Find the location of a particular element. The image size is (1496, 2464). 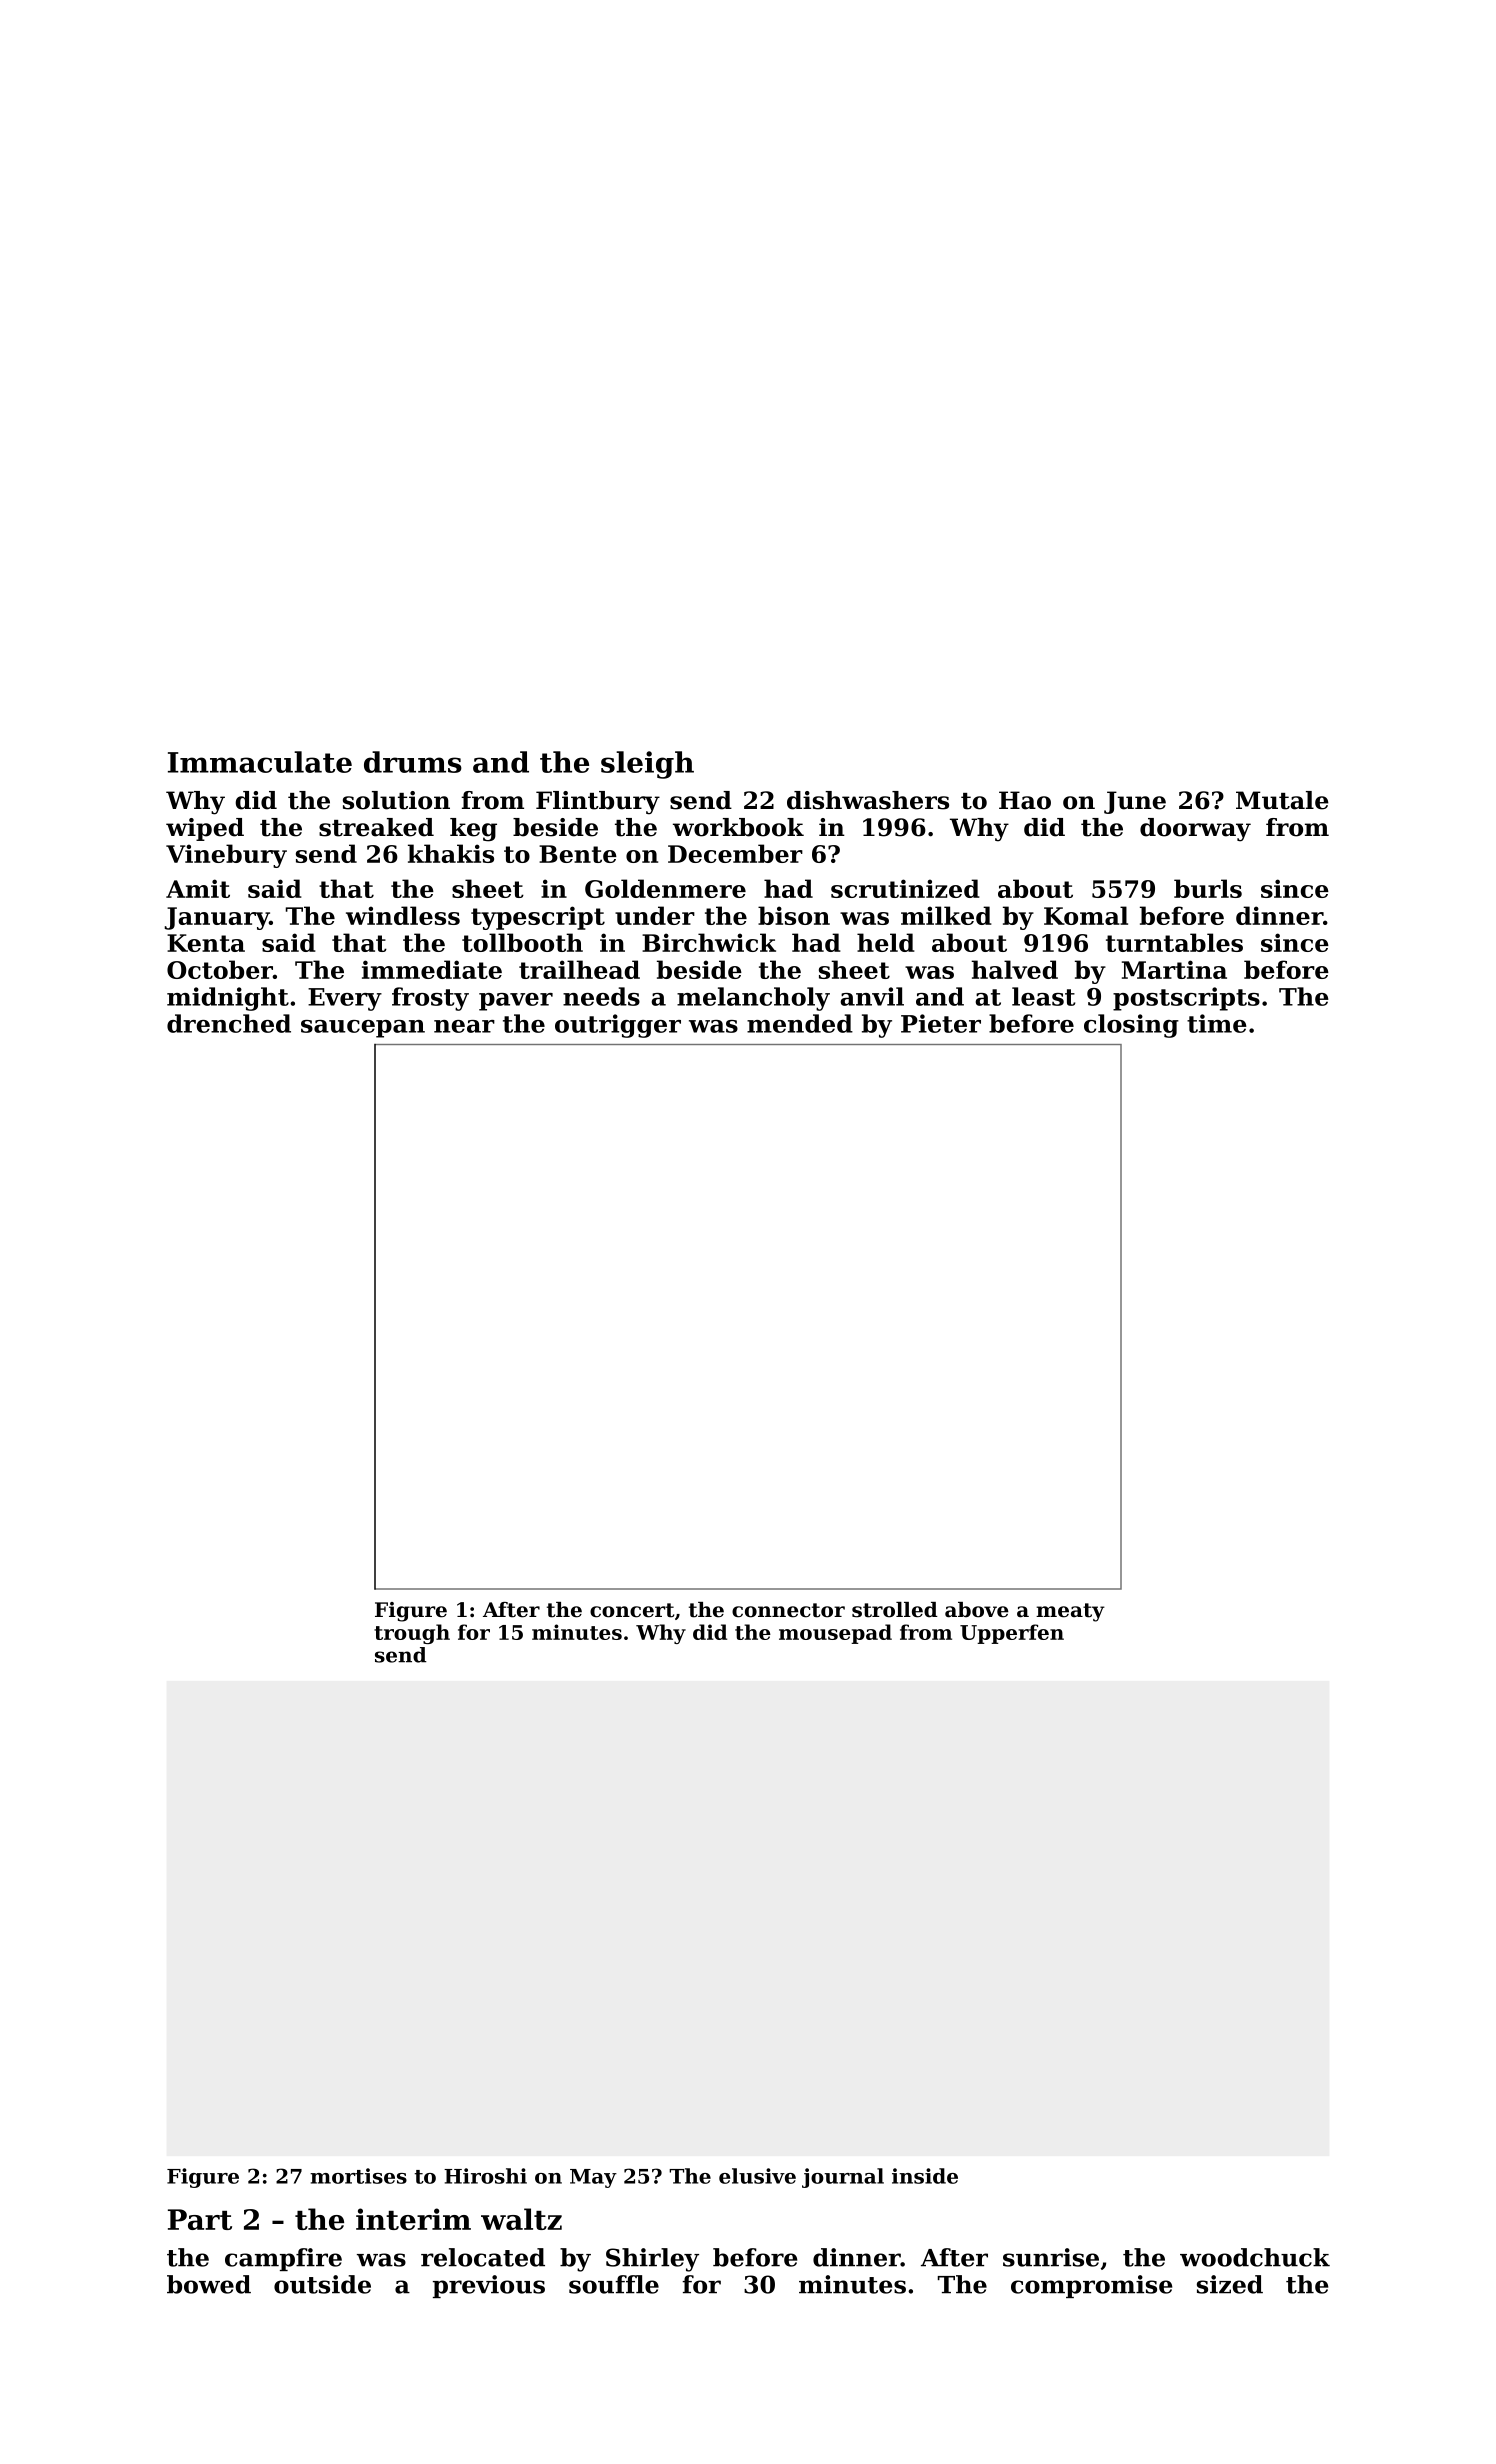

dishwashers is located at coordinates (868, 800).
